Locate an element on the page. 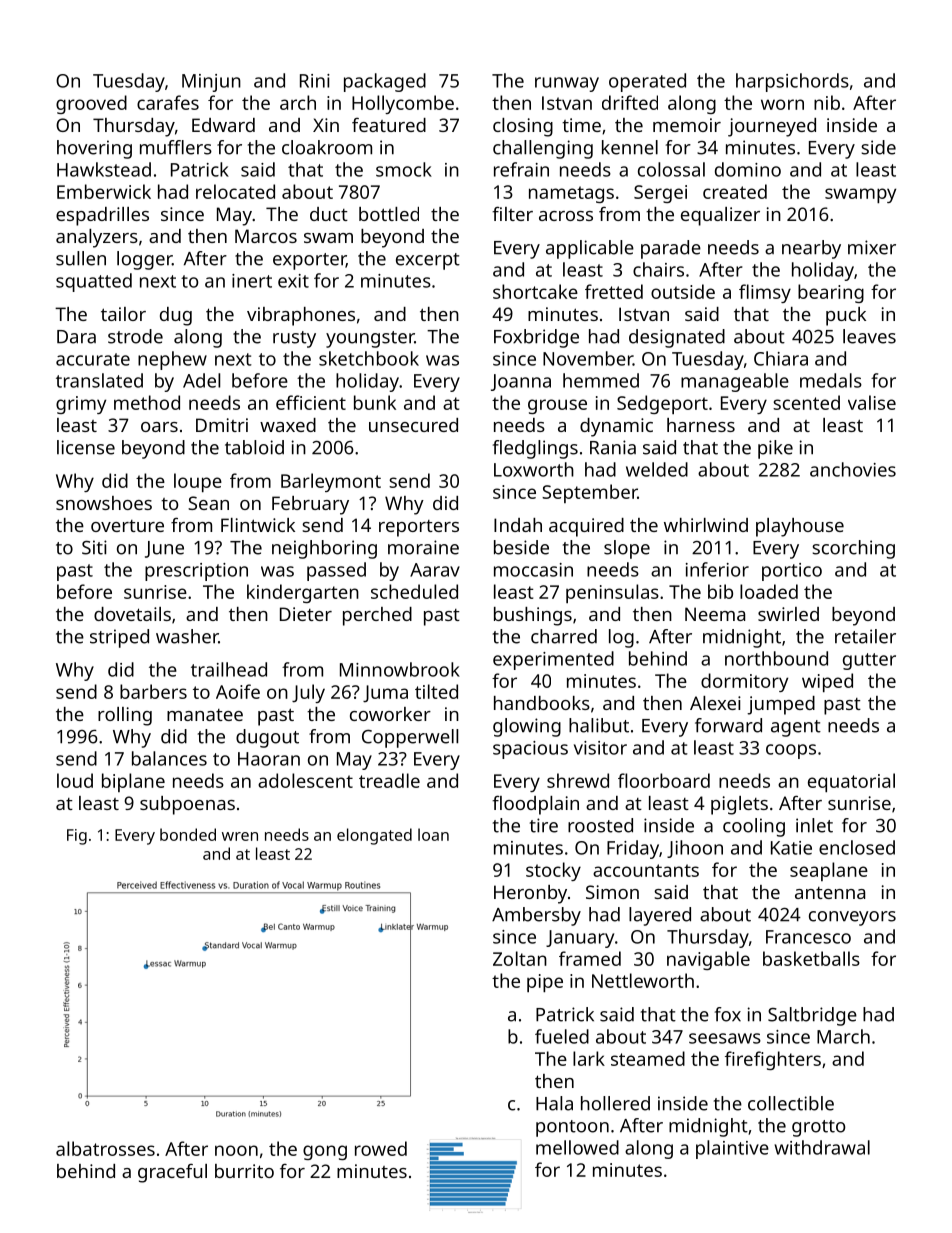 The width and height of the page is (952, 1233). elongated is located at coordinates (374, 836).
